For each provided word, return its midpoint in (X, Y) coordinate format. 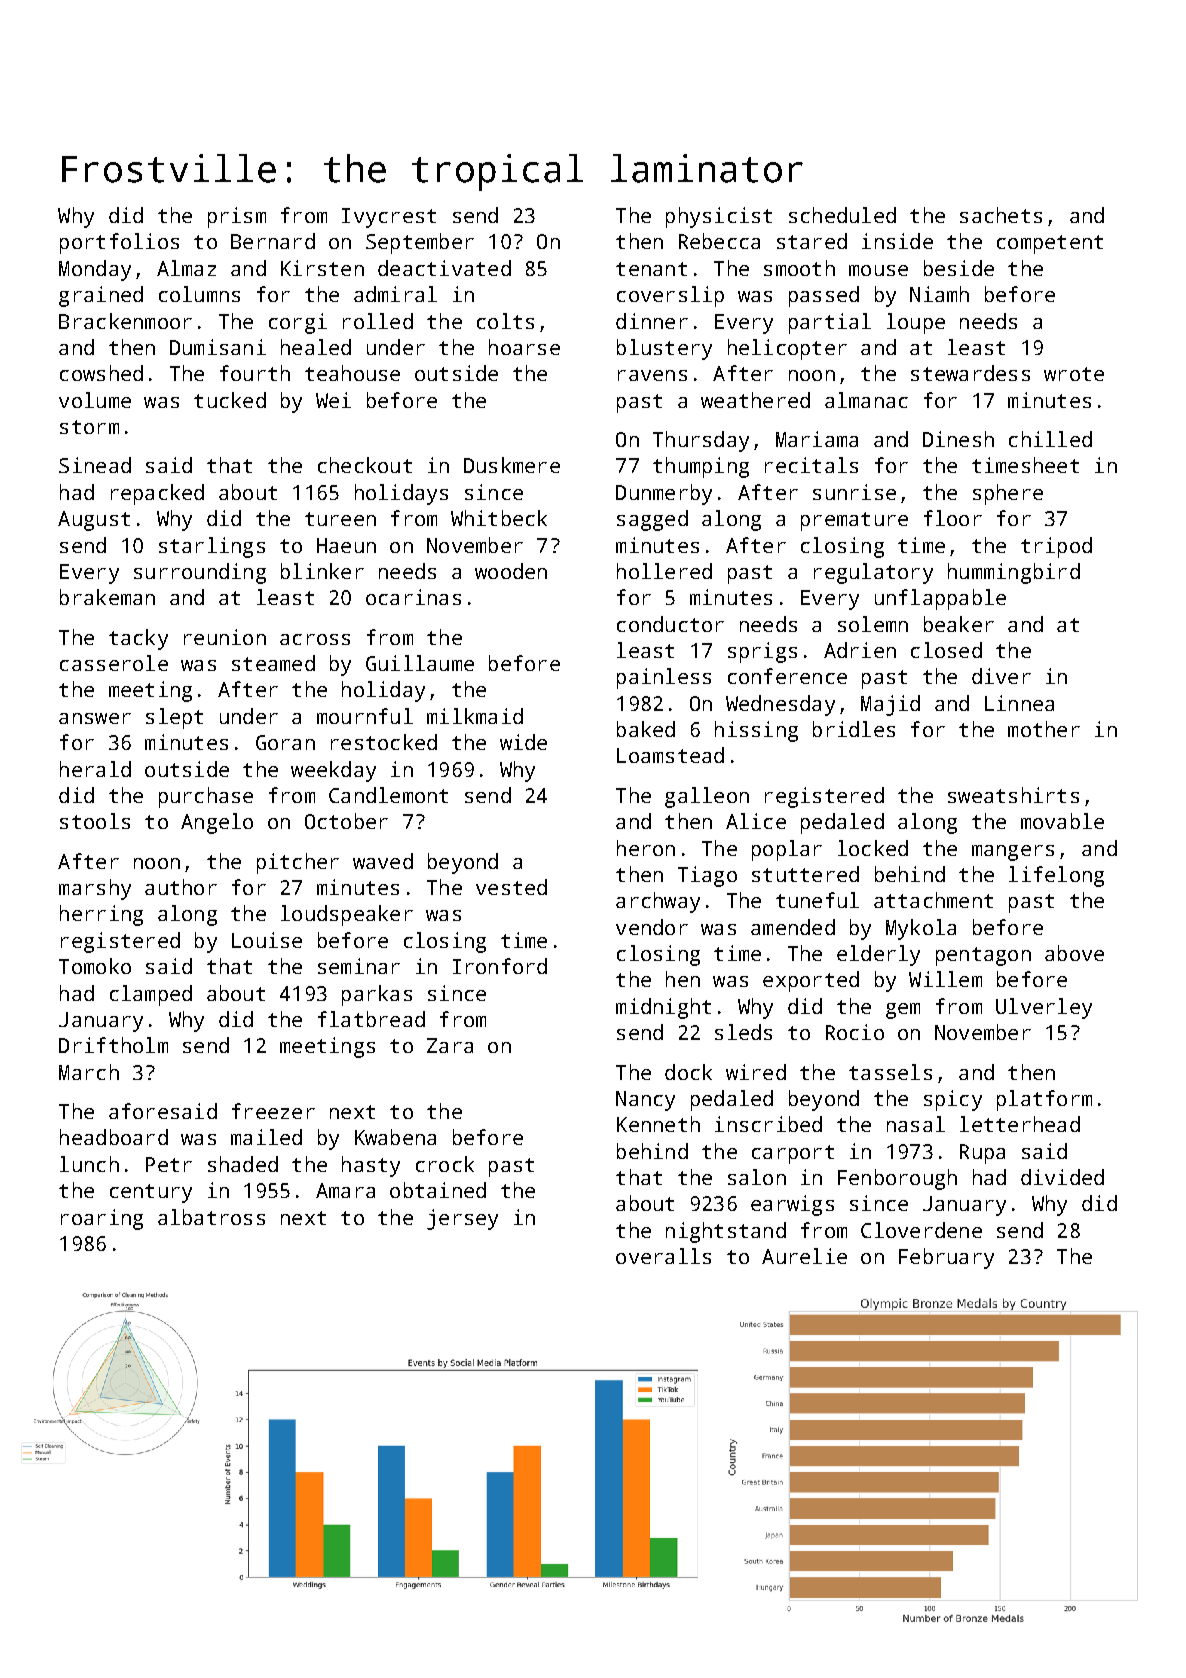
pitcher (298, 863)
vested (511, 887)
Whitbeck (499, 518)
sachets (1001, 215)
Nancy (645, 1101)
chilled (1050, 439)
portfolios (119, 243)
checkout (365, 465)
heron (646, 848)
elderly (878, 955)
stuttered (805, 874)
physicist (719, 217)
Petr (169, 1164)
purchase (206, 797)
